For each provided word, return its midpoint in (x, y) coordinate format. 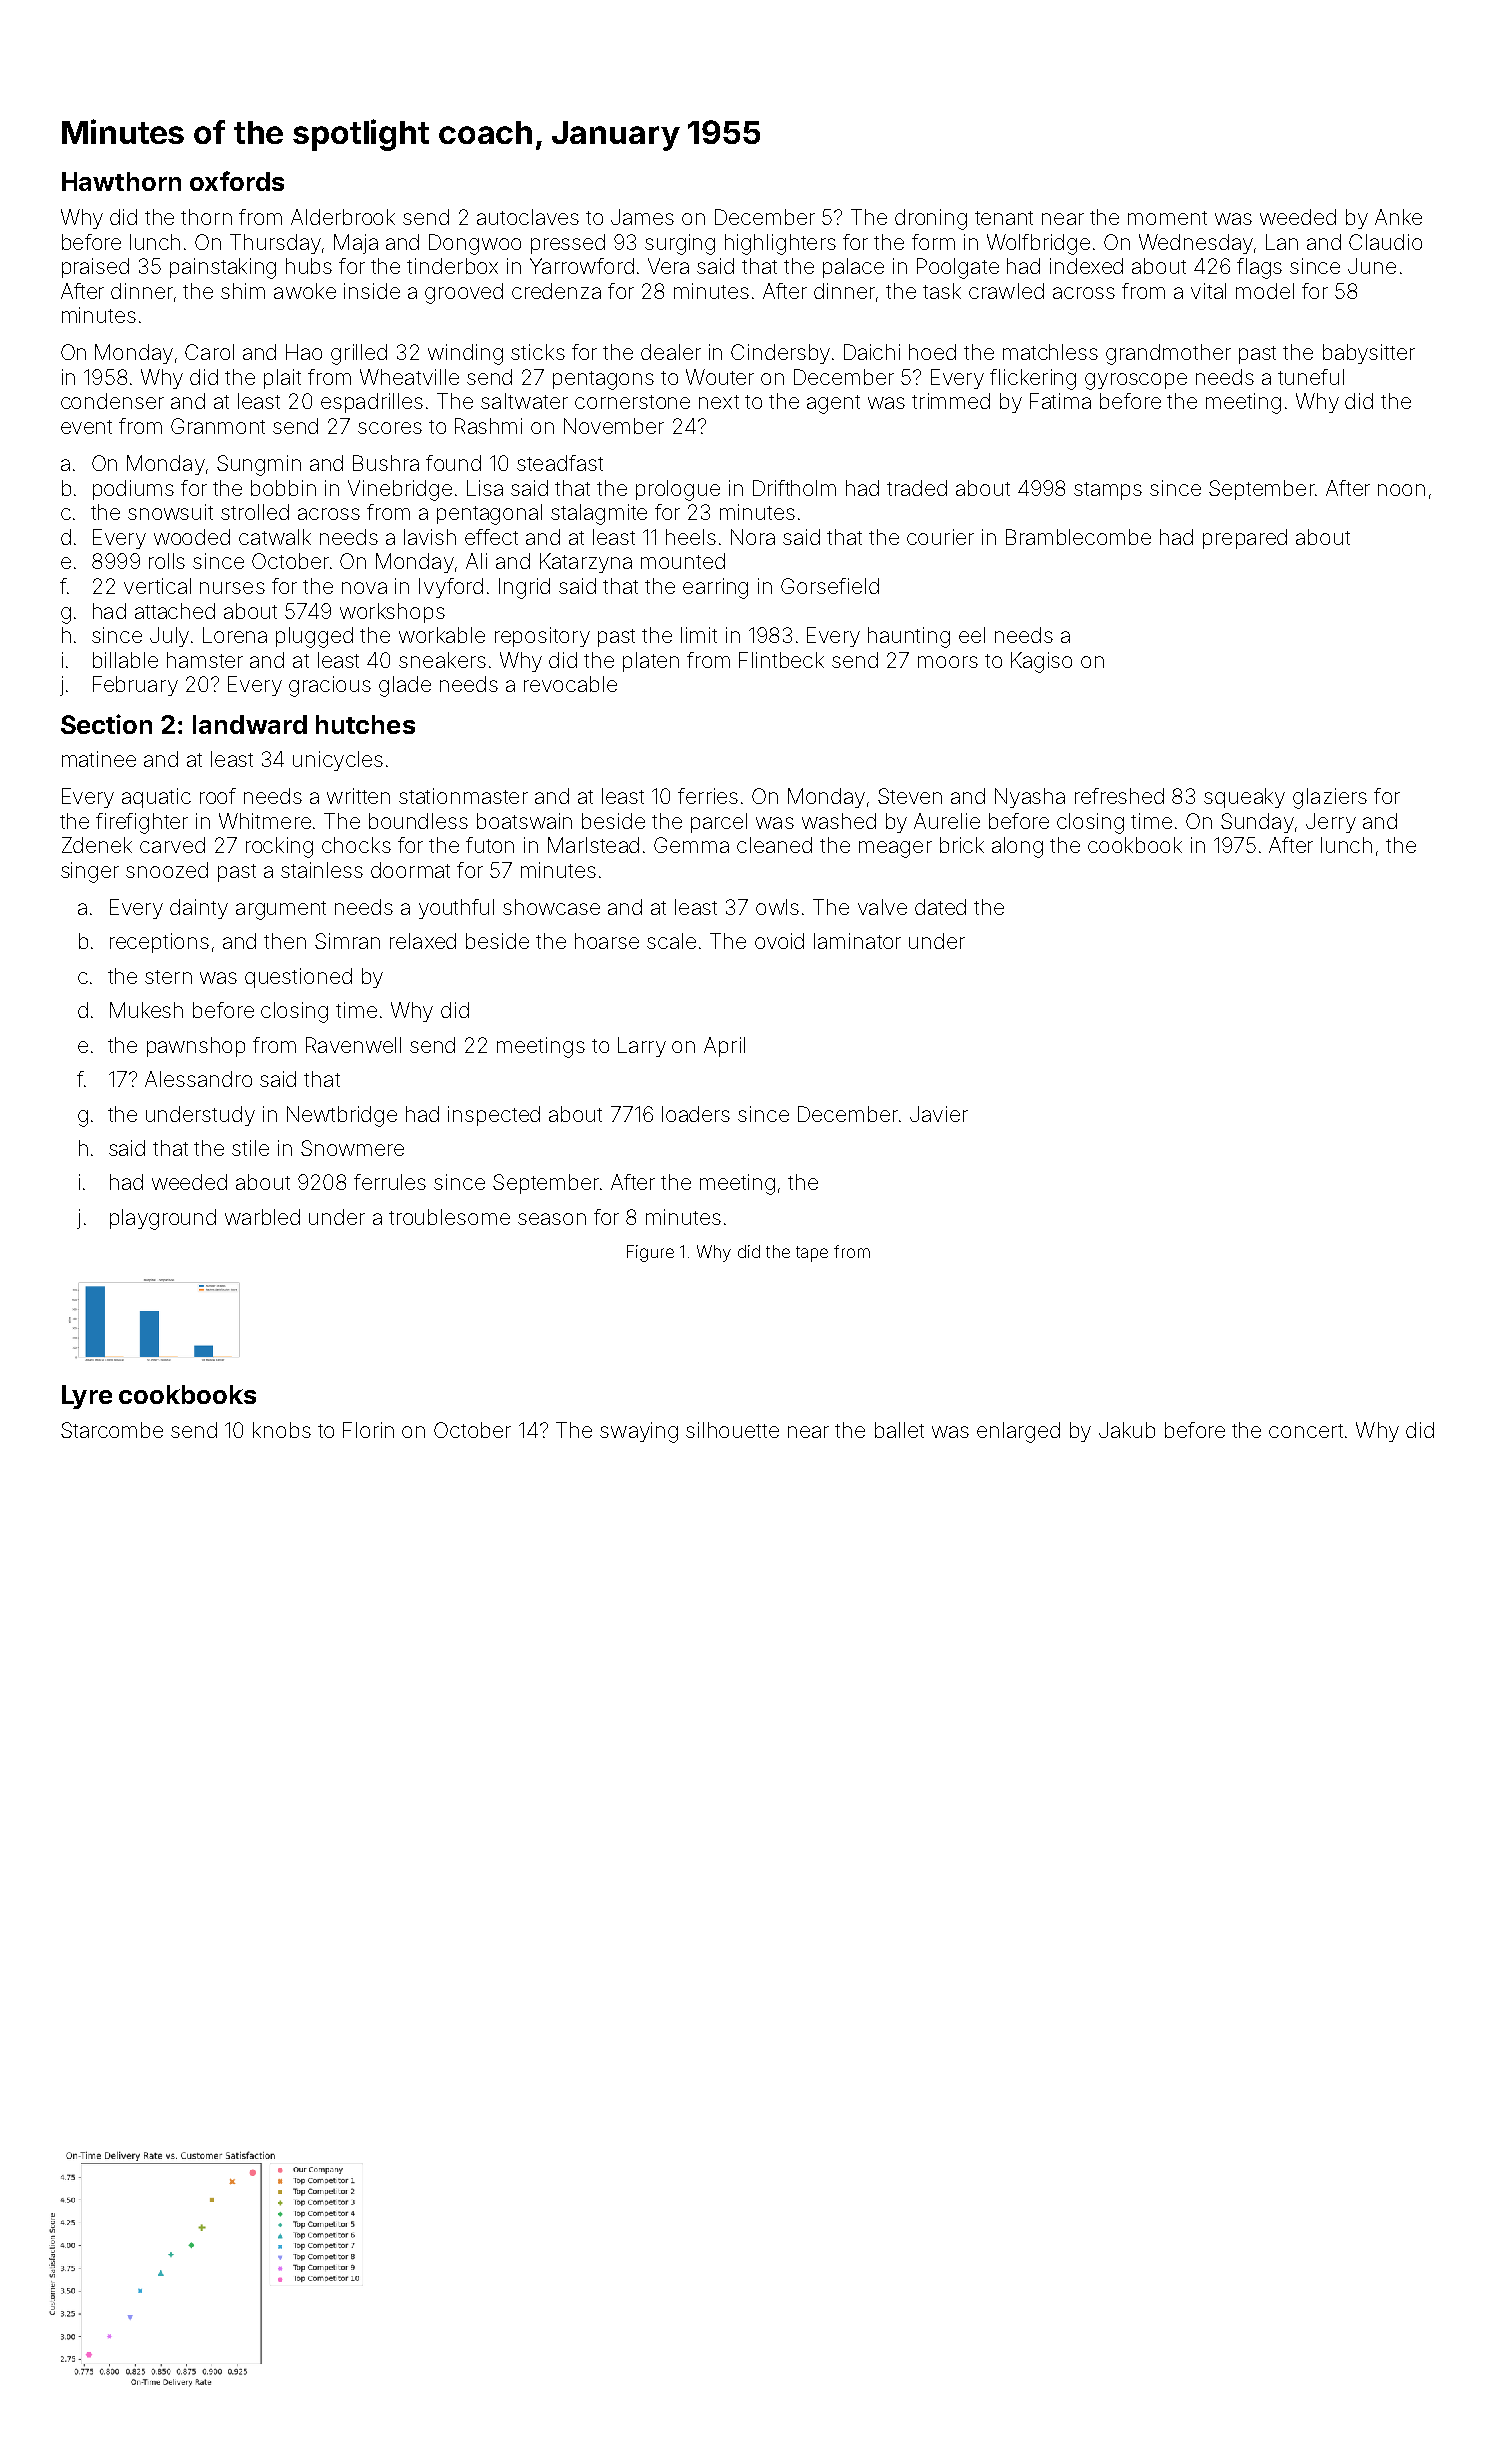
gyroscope (1136, 381)
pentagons (603, 380)
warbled (262, 1217)
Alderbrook (343, 217)
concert (1306, 1431)
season (552, 1219)
